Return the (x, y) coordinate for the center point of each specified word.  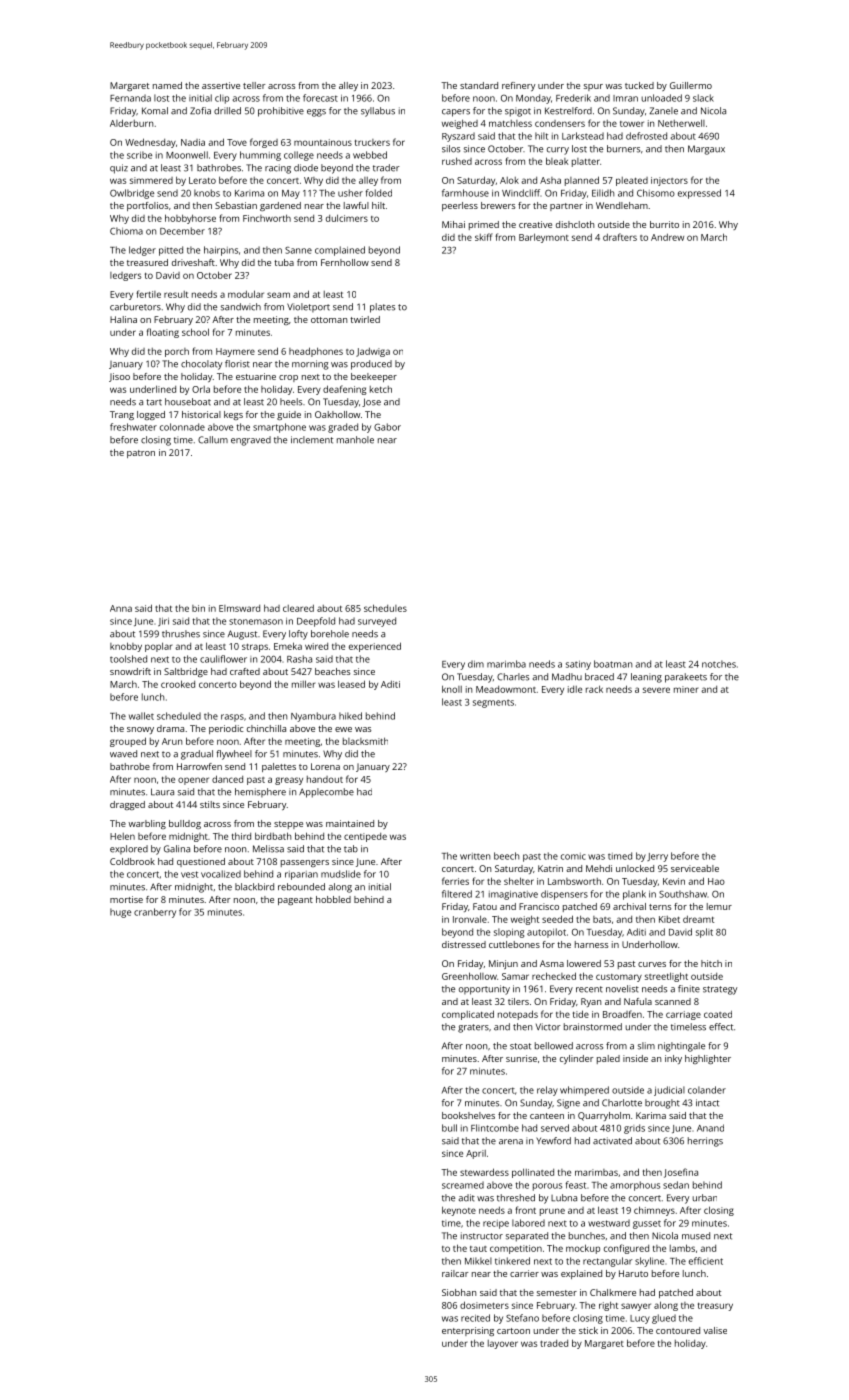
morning (310, 365)
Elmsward (239, 608)
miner (686, 689)
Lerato (202, 180)
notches (719, 664)
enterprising (468, 1331)
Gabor (387, 427)
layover (503, 1344)
